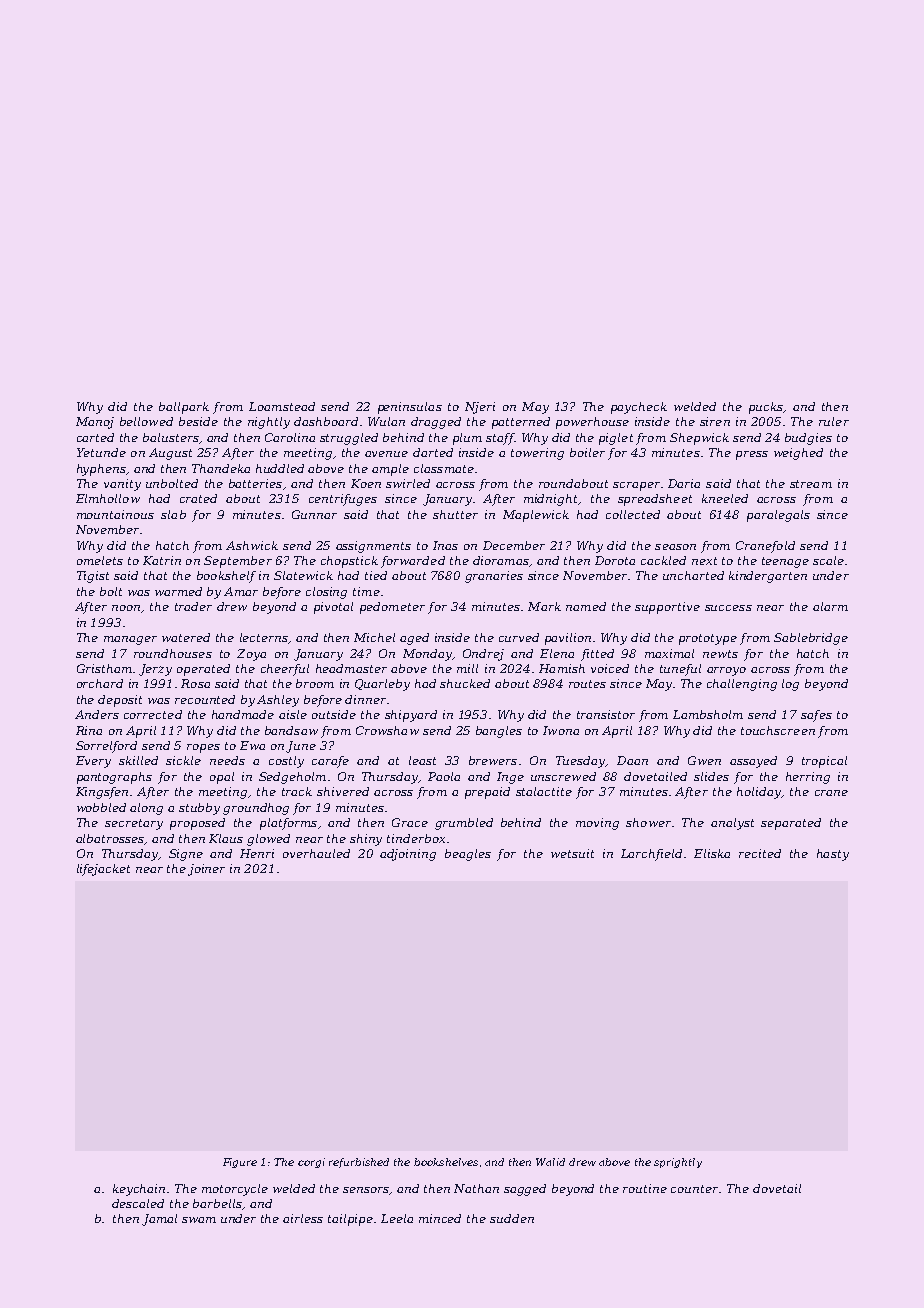  I want to click on beagles, so click(468, 855).
